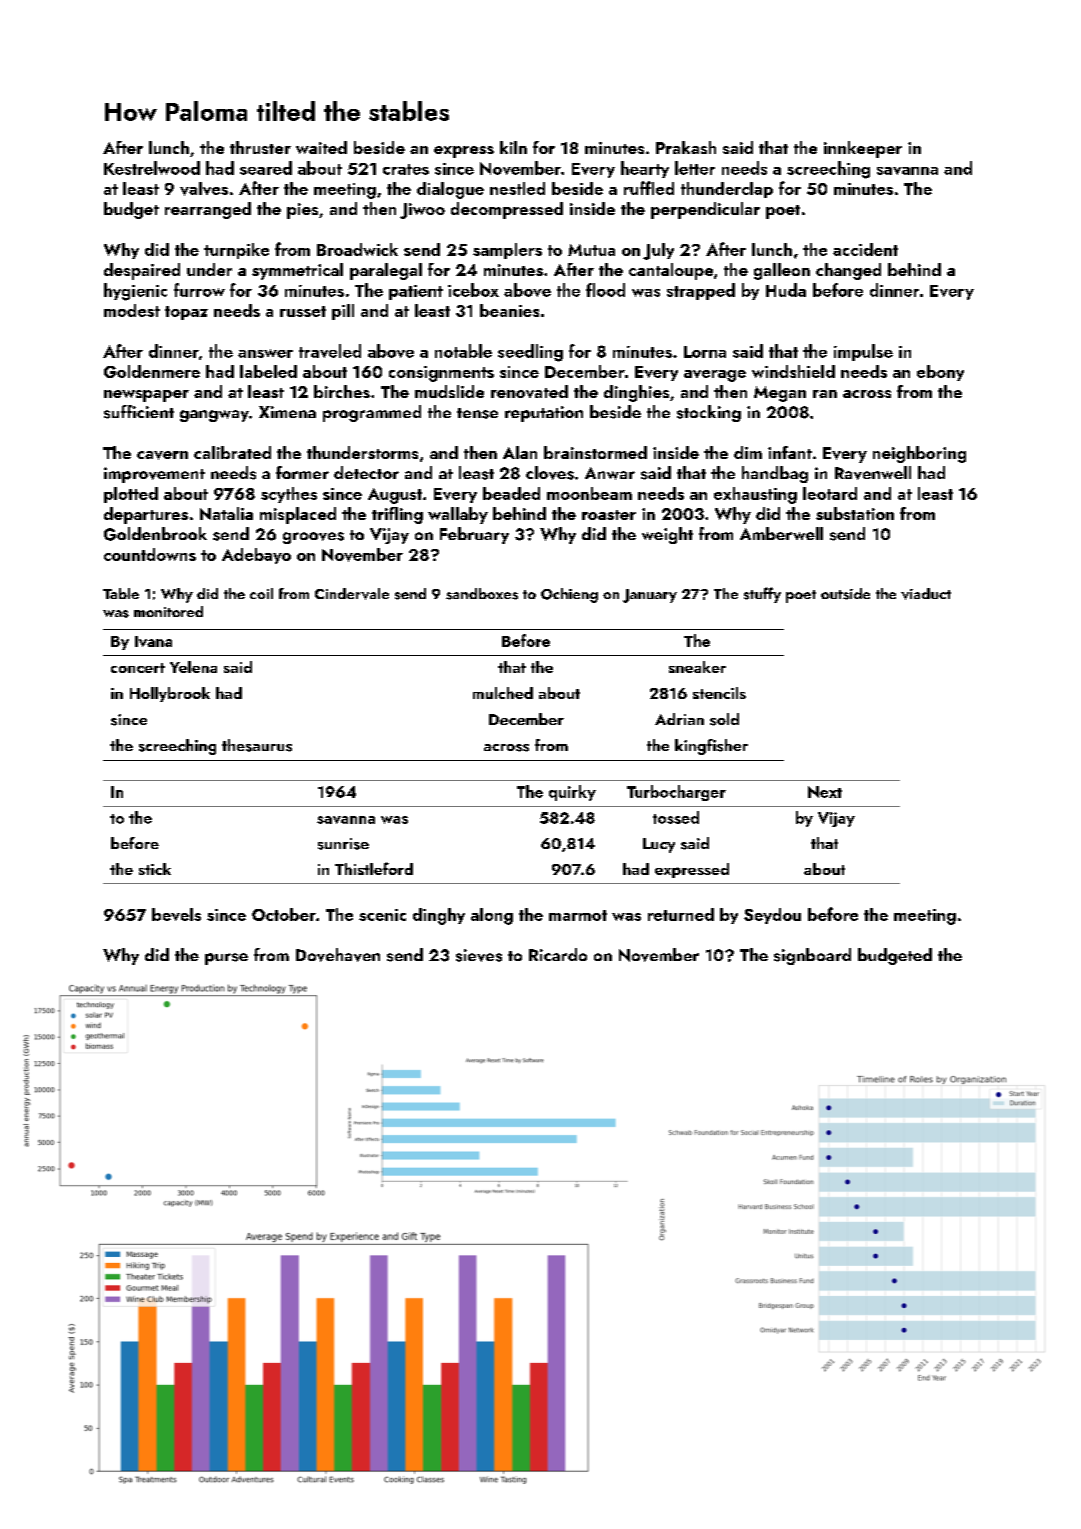 Image resolution: width=1081 pixels, height=1529 pixels. I want to click on valves, so click(204, 189).
